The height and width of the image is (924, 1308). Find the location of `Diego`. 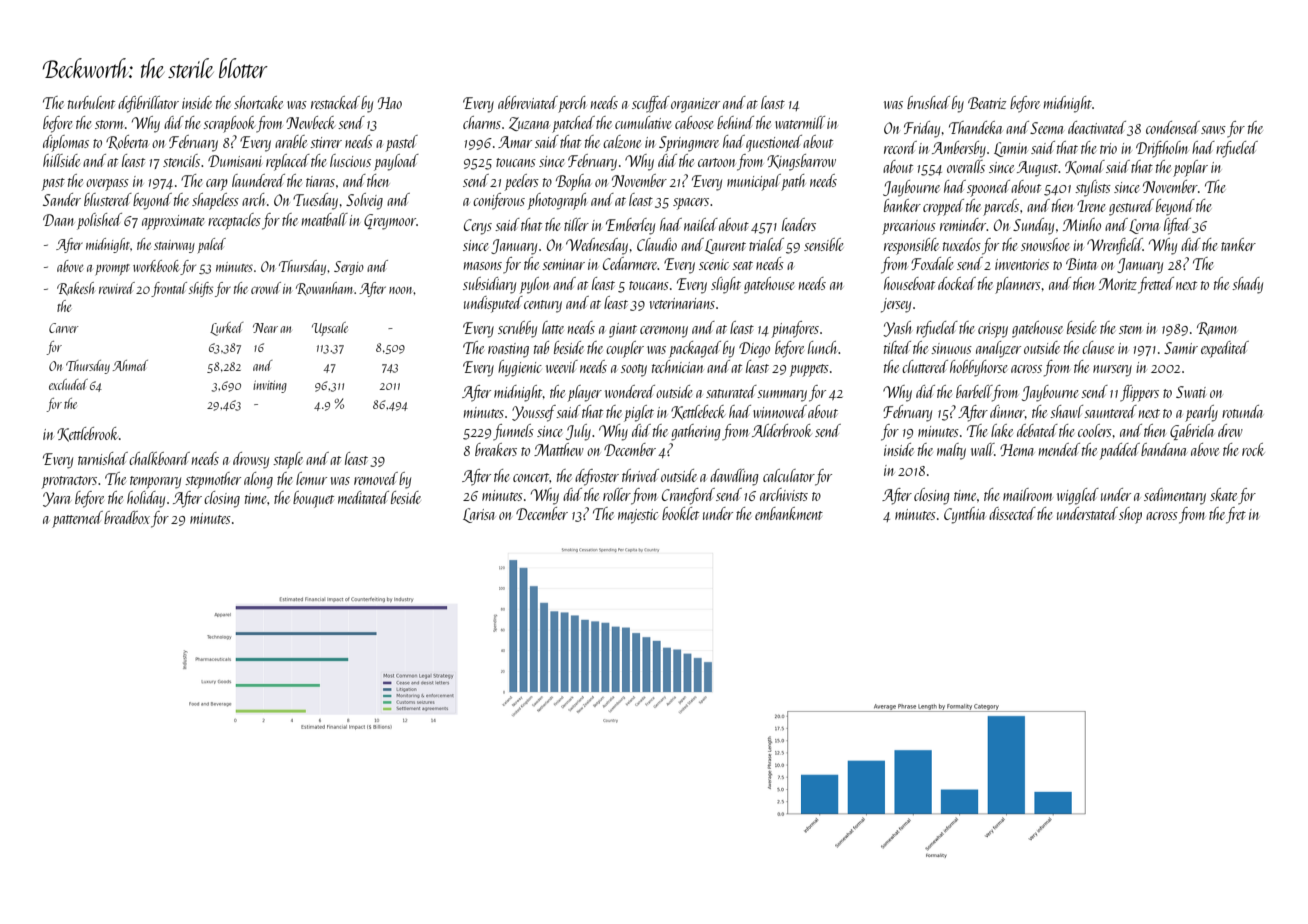

Diego is located at coordinates (754, 350).
